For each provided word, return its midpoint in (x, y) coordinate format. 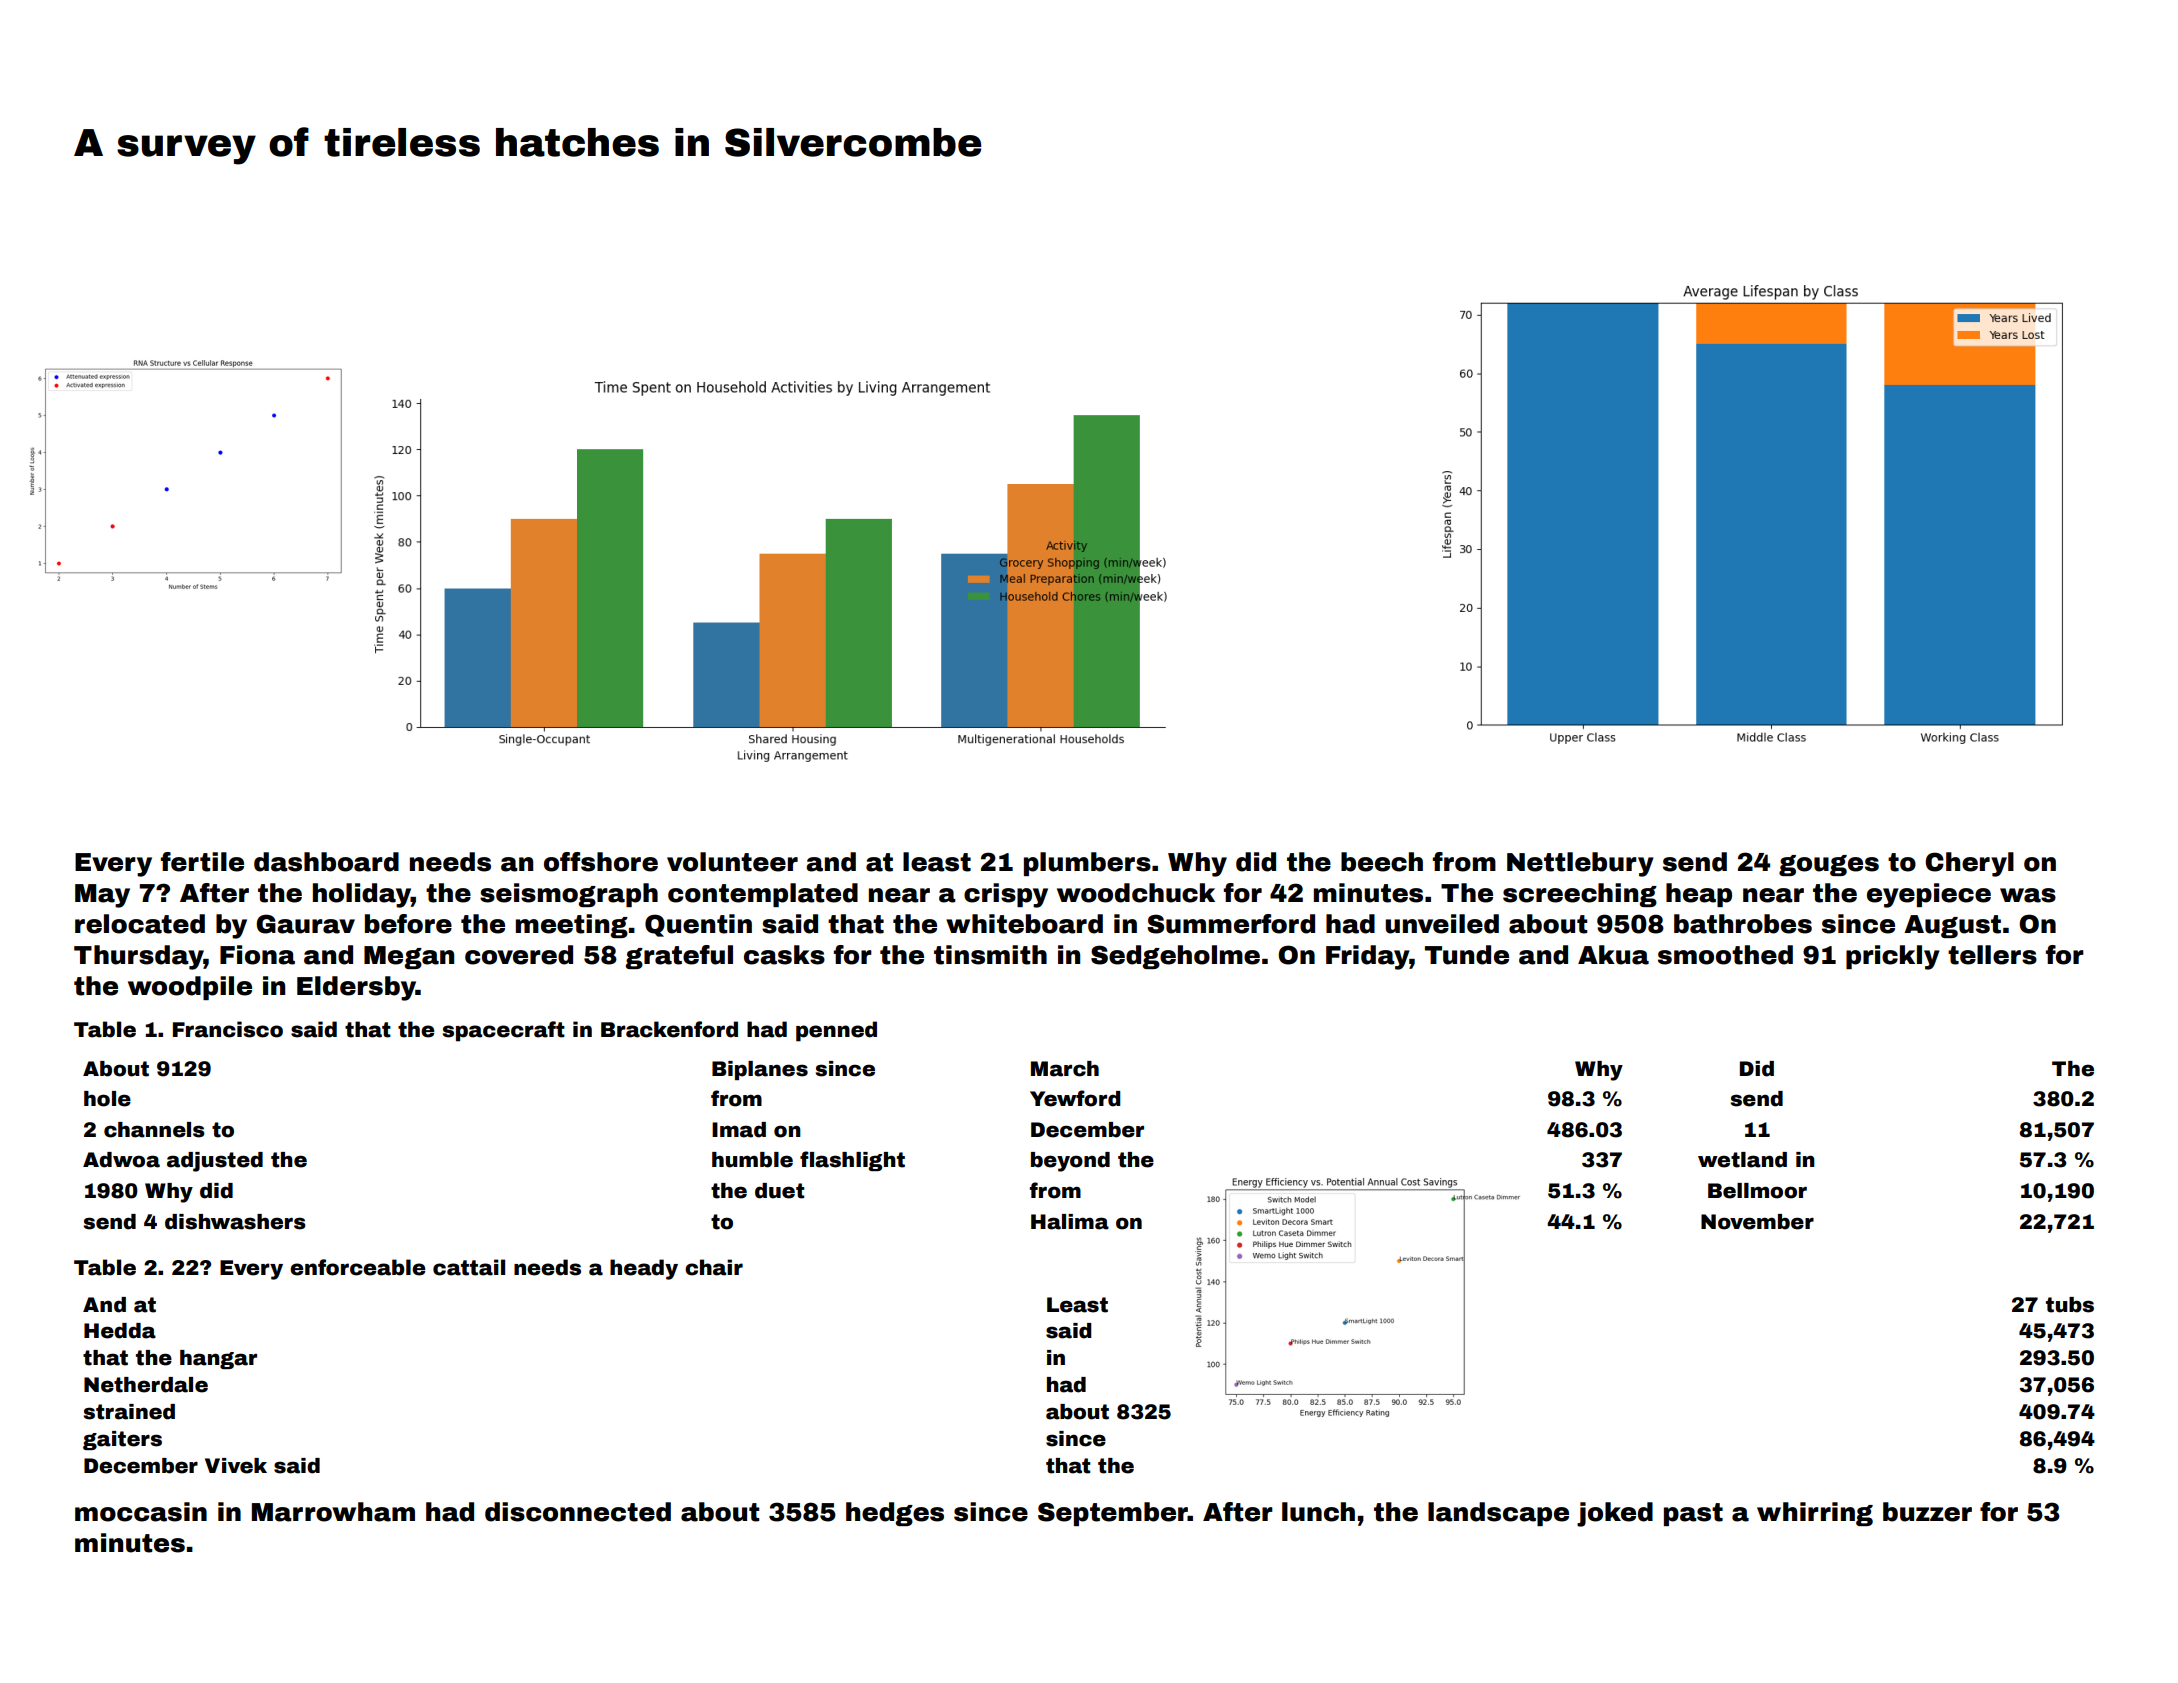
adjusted (215, 1162)
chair (714, 1267)
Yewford (1075, 1098)
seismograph (569, 895)
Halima (1070, 1222)
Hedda (120, 1331)
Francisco (228, 1029)
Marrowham (333, 1512)
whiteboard (1024, 924)
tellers (1992, 955)
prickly (1893, 957)
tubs (2070, 1305)
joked (1615, 1514)
